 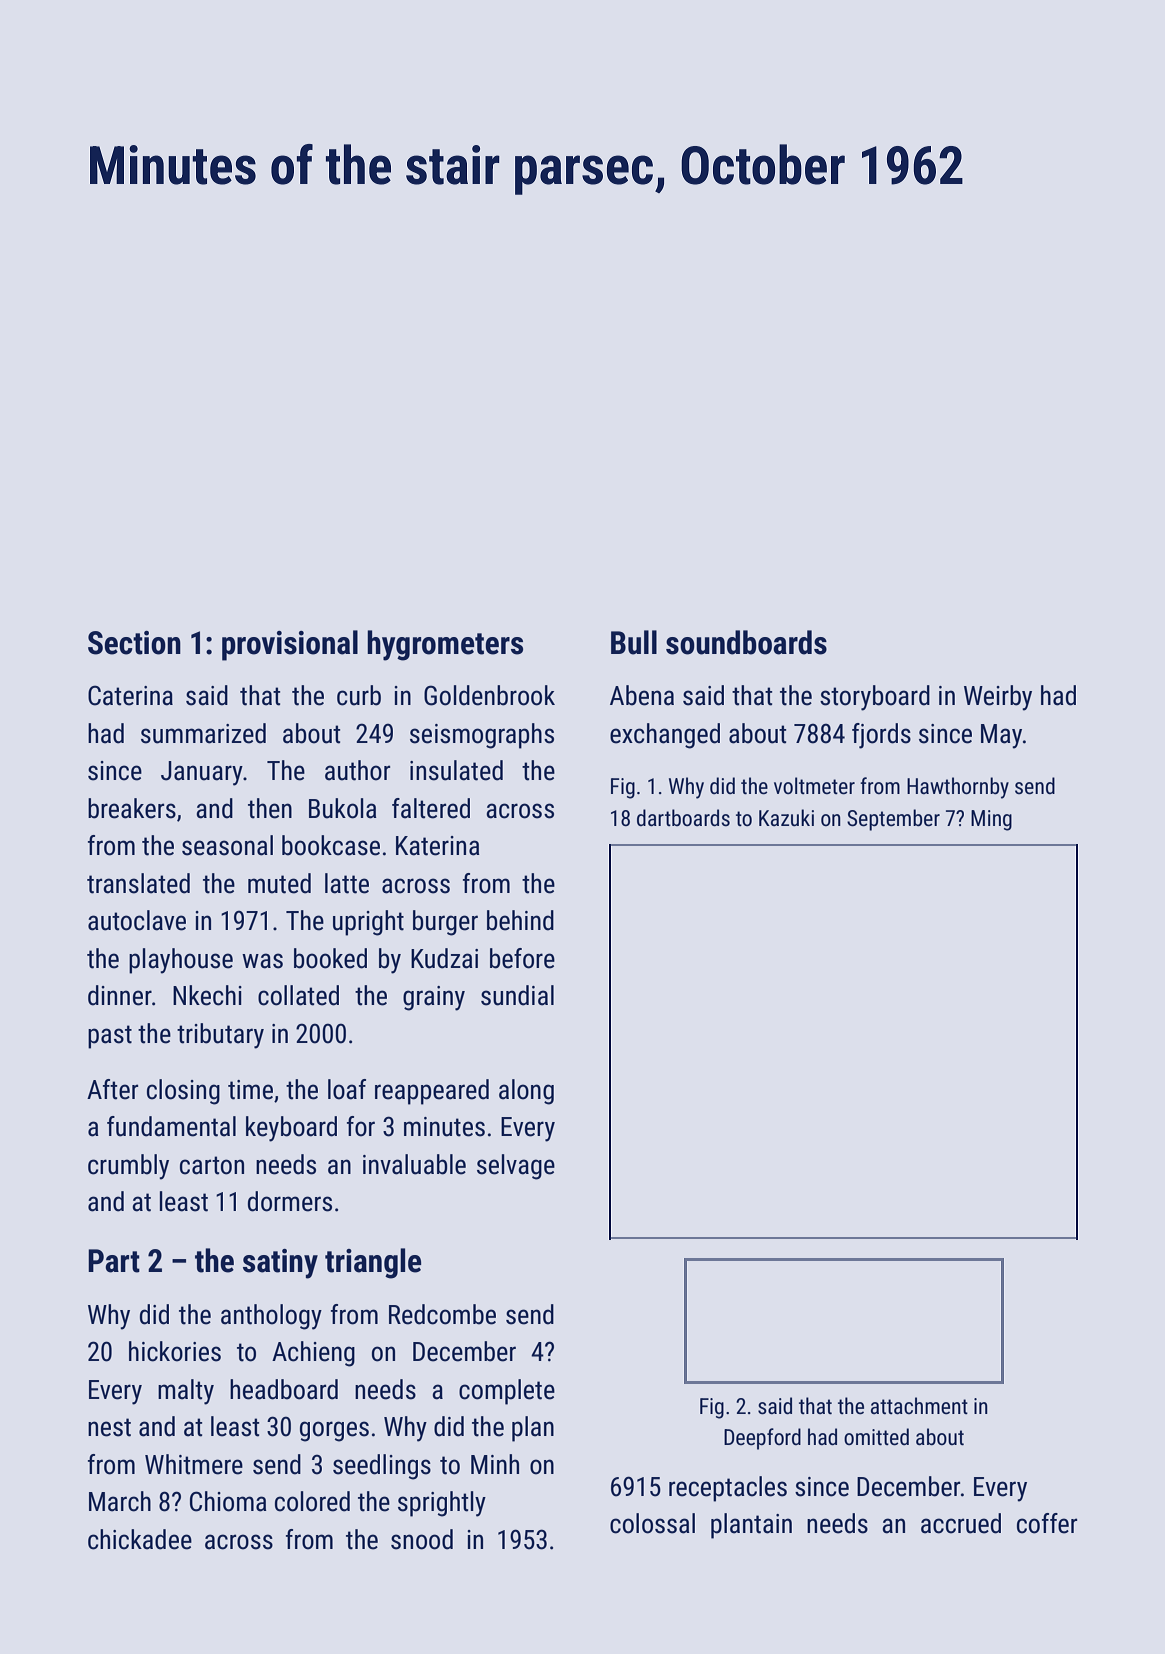 What do you see at coordinates (138, 883) in the screenshot?
I see `translated` at bounding box center [138, 883].
